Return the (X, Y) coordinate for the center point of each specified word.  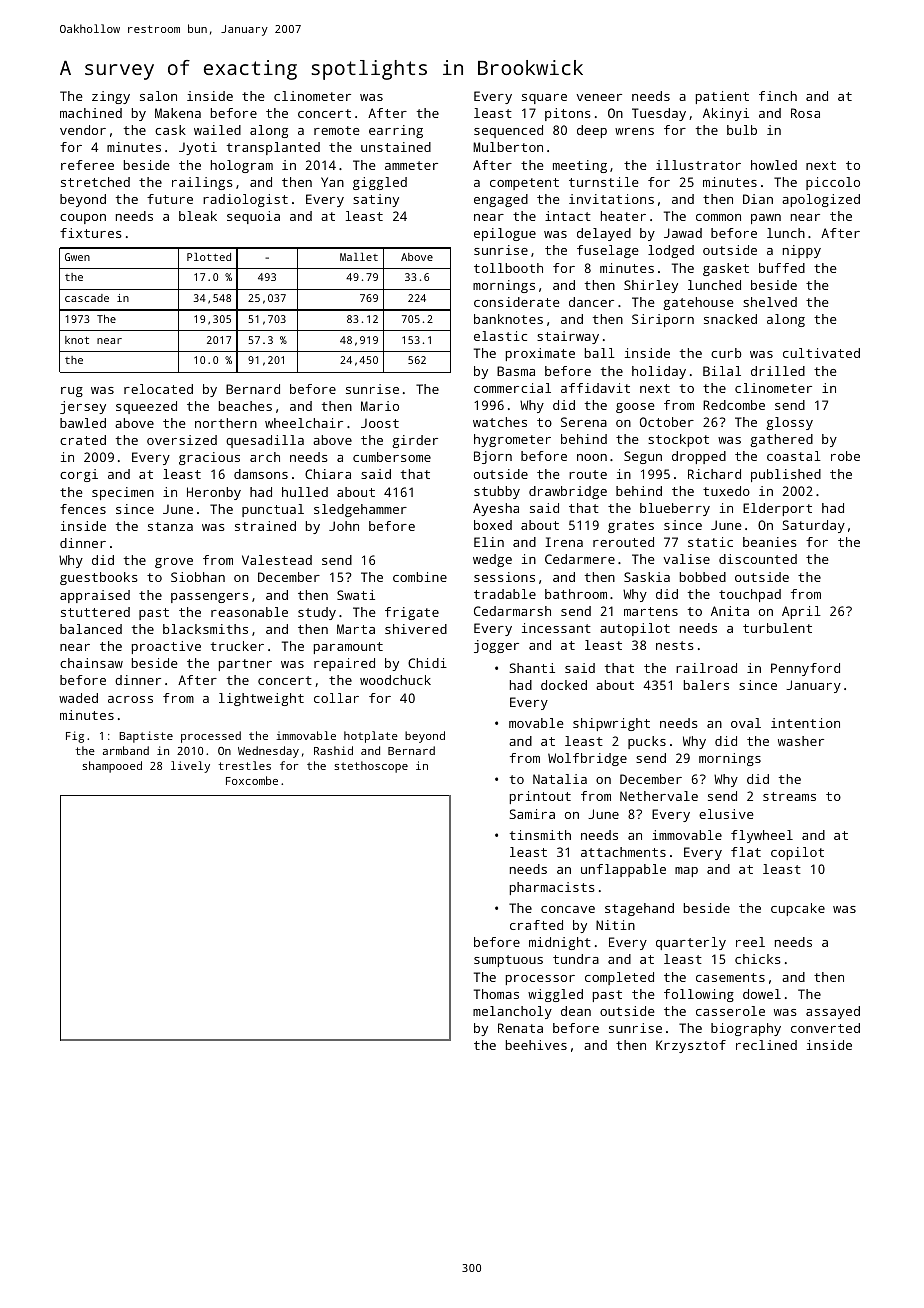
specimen (123, 493)
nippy (802, 251)
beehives (536, 1045)
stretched (95, 182)
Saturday (813, 526)
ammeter (411, 165)
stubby (497, 492)
